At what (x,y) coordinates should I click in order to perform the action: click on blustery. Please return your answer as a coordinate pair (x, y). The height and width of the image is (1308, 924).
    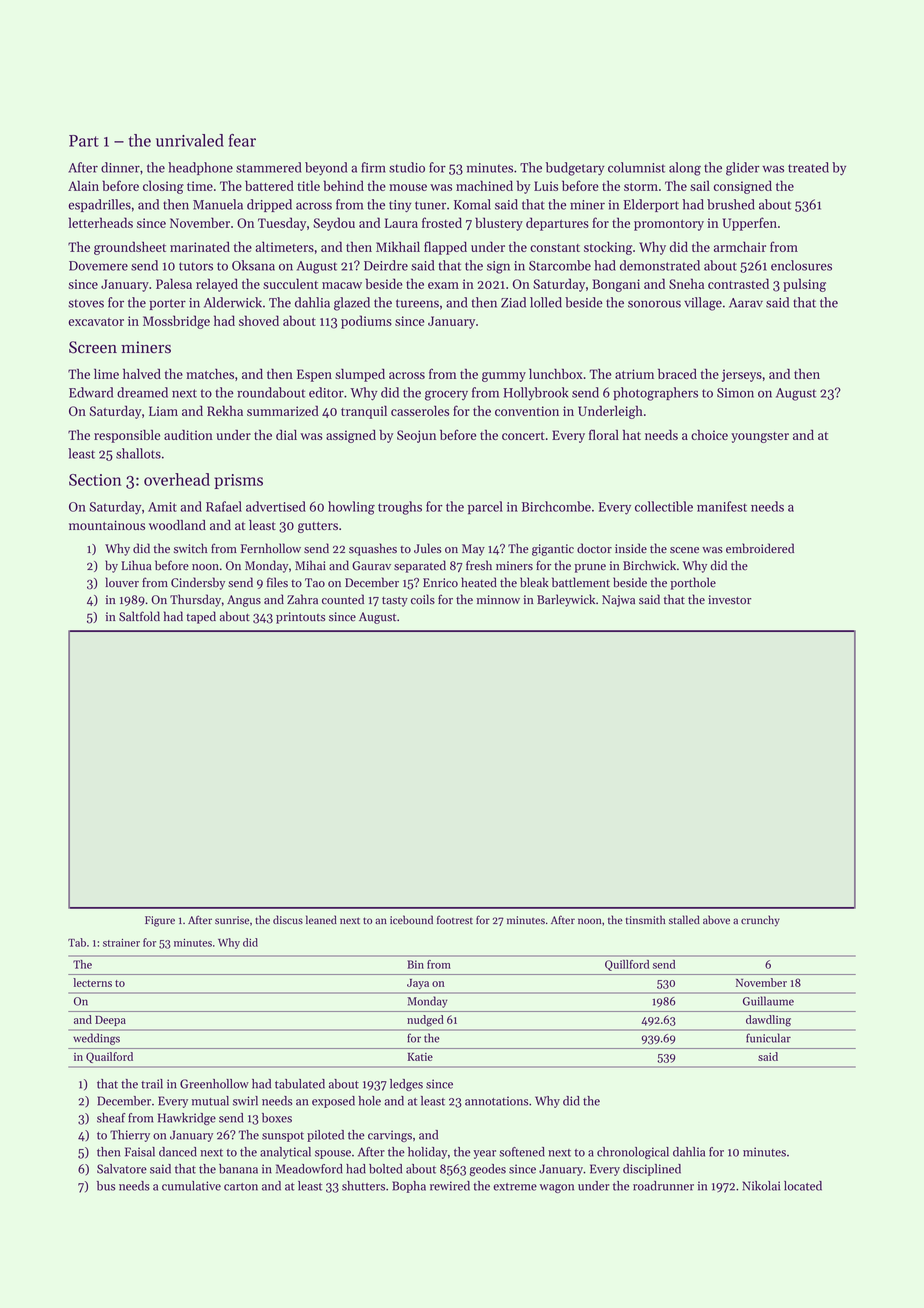
    Looking at the image, I should click on (499, 224).
